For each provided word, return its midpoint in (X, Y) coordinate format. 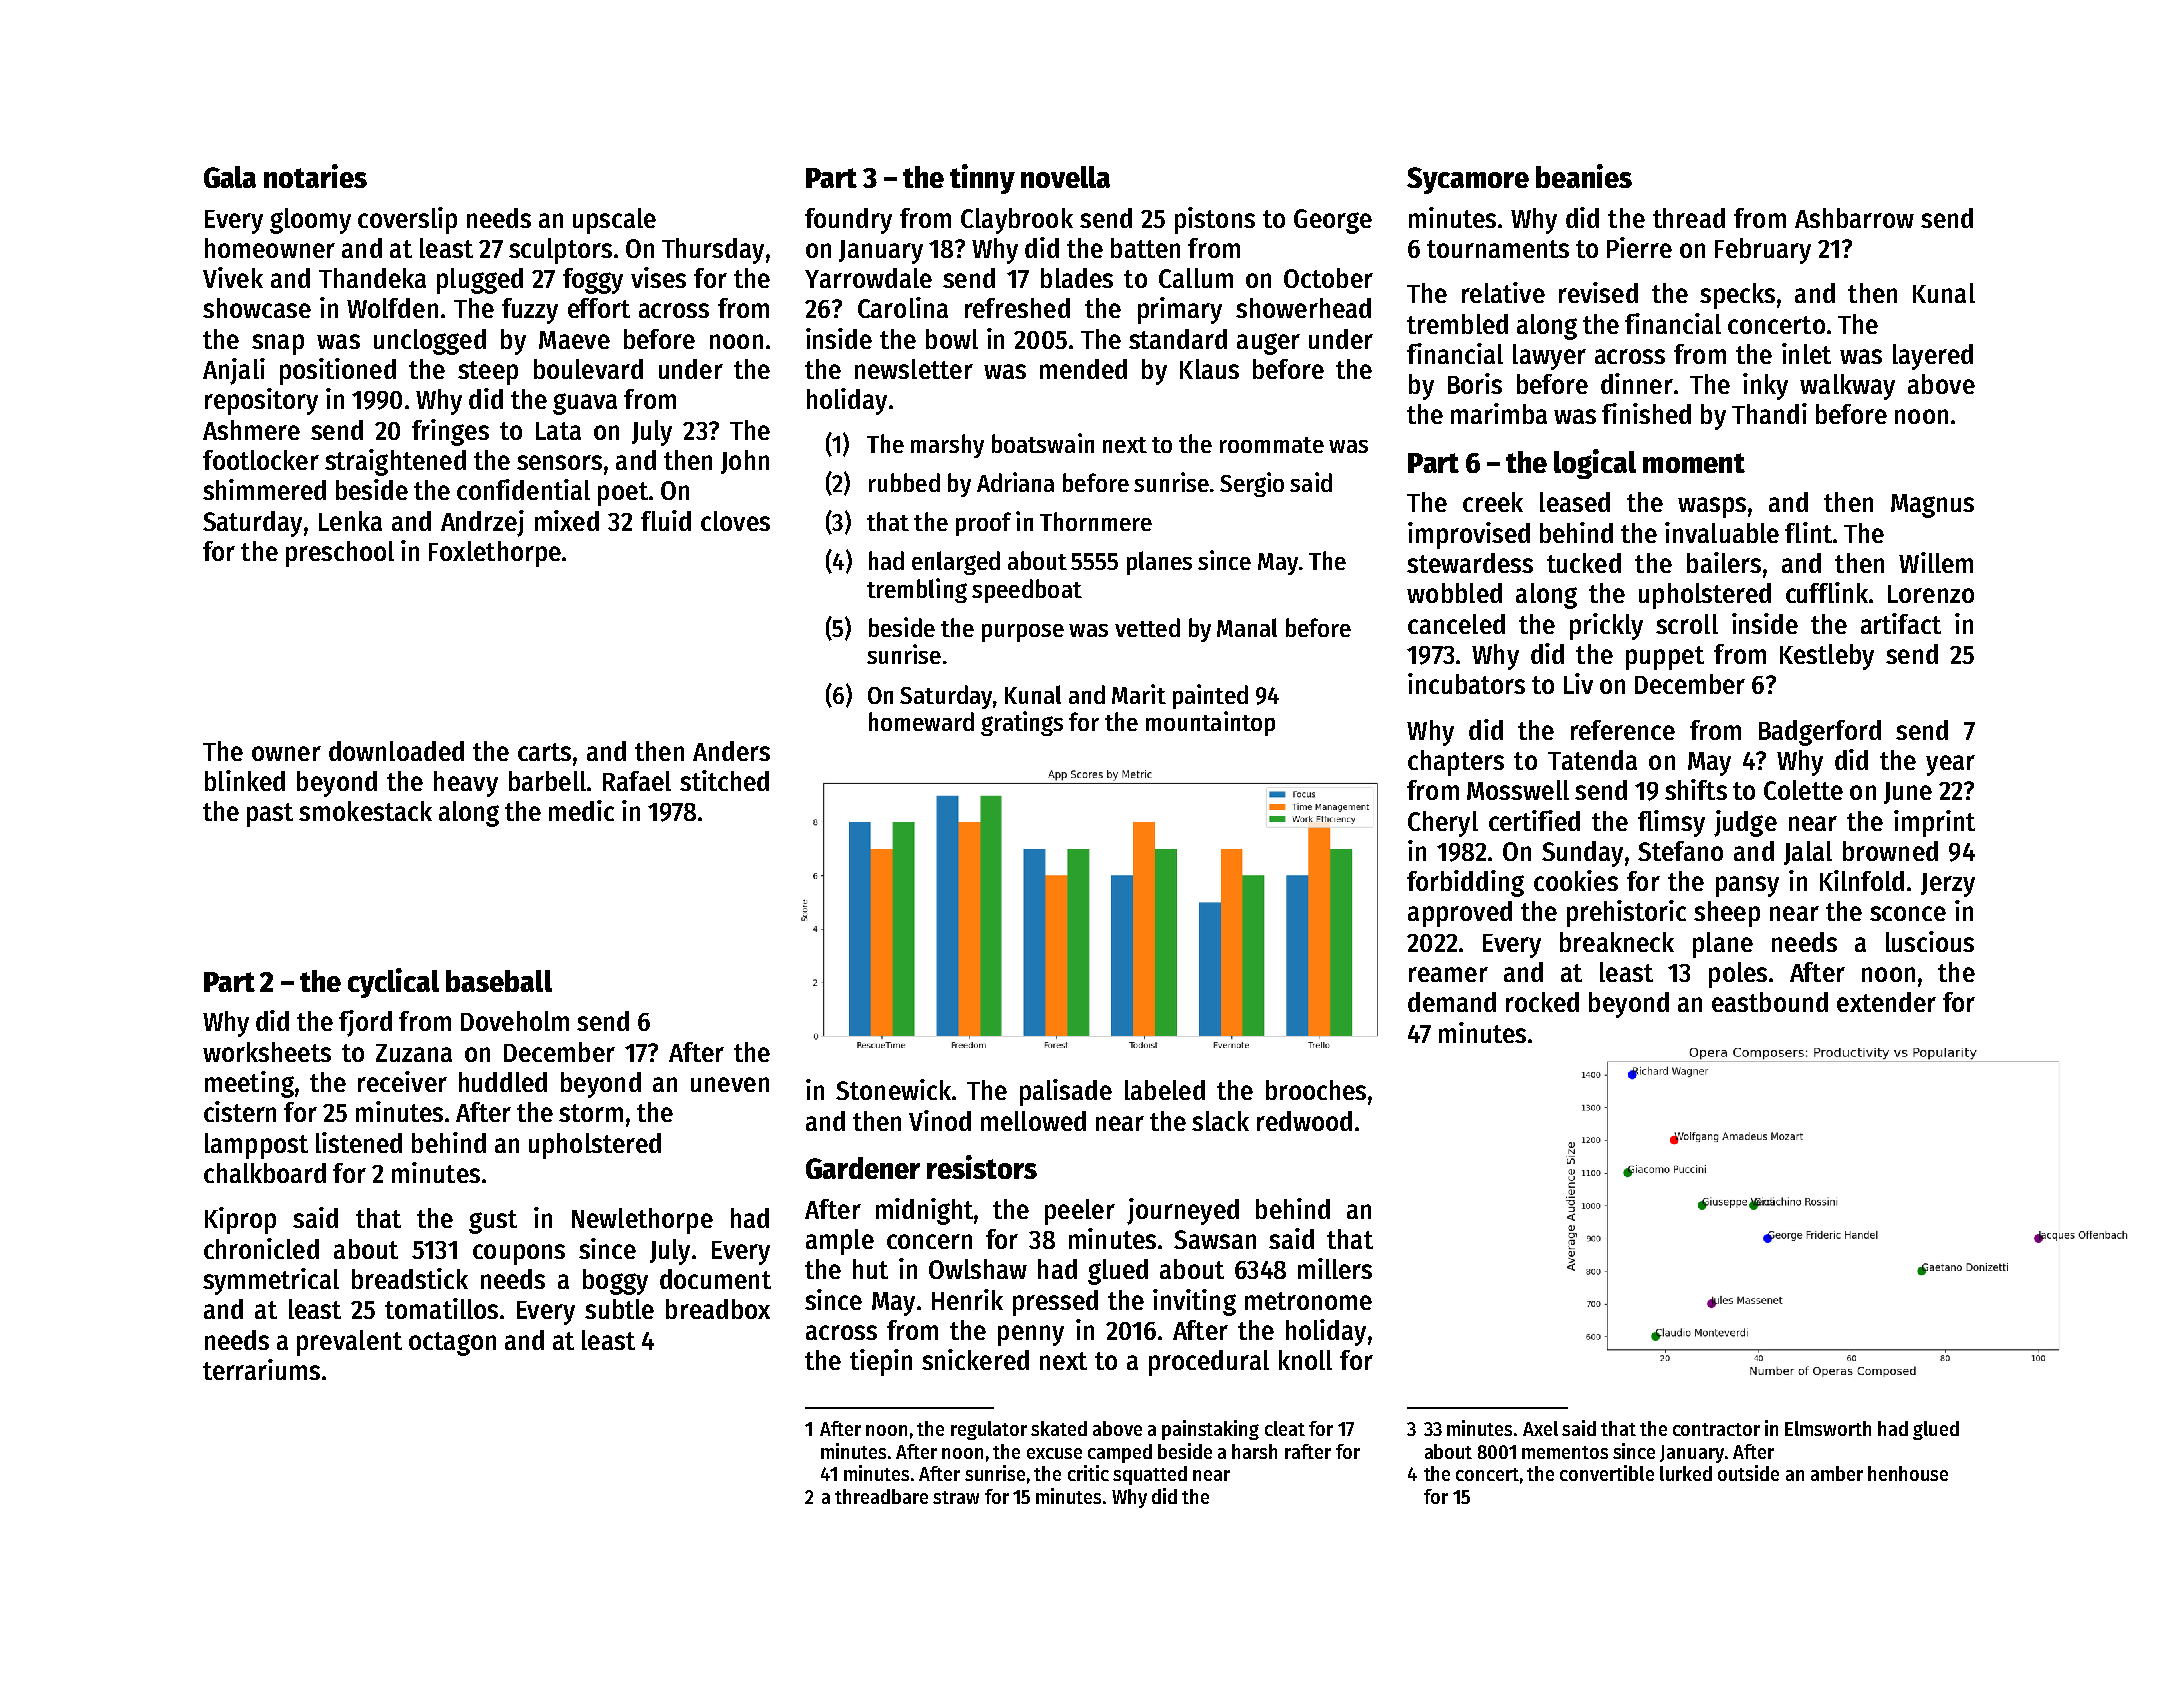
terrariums (261, 1369)
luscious (1930, 941)
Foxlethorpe (495, 554)
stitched (724, 780)
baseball (499, 981)
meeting (249, 1084)
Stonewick (893, 1089)
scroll (1687, 624)
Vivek (233, 277)
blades (1077, 278)
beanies (1584, 176)
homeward (921, 721)
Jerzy (1948, 885)
